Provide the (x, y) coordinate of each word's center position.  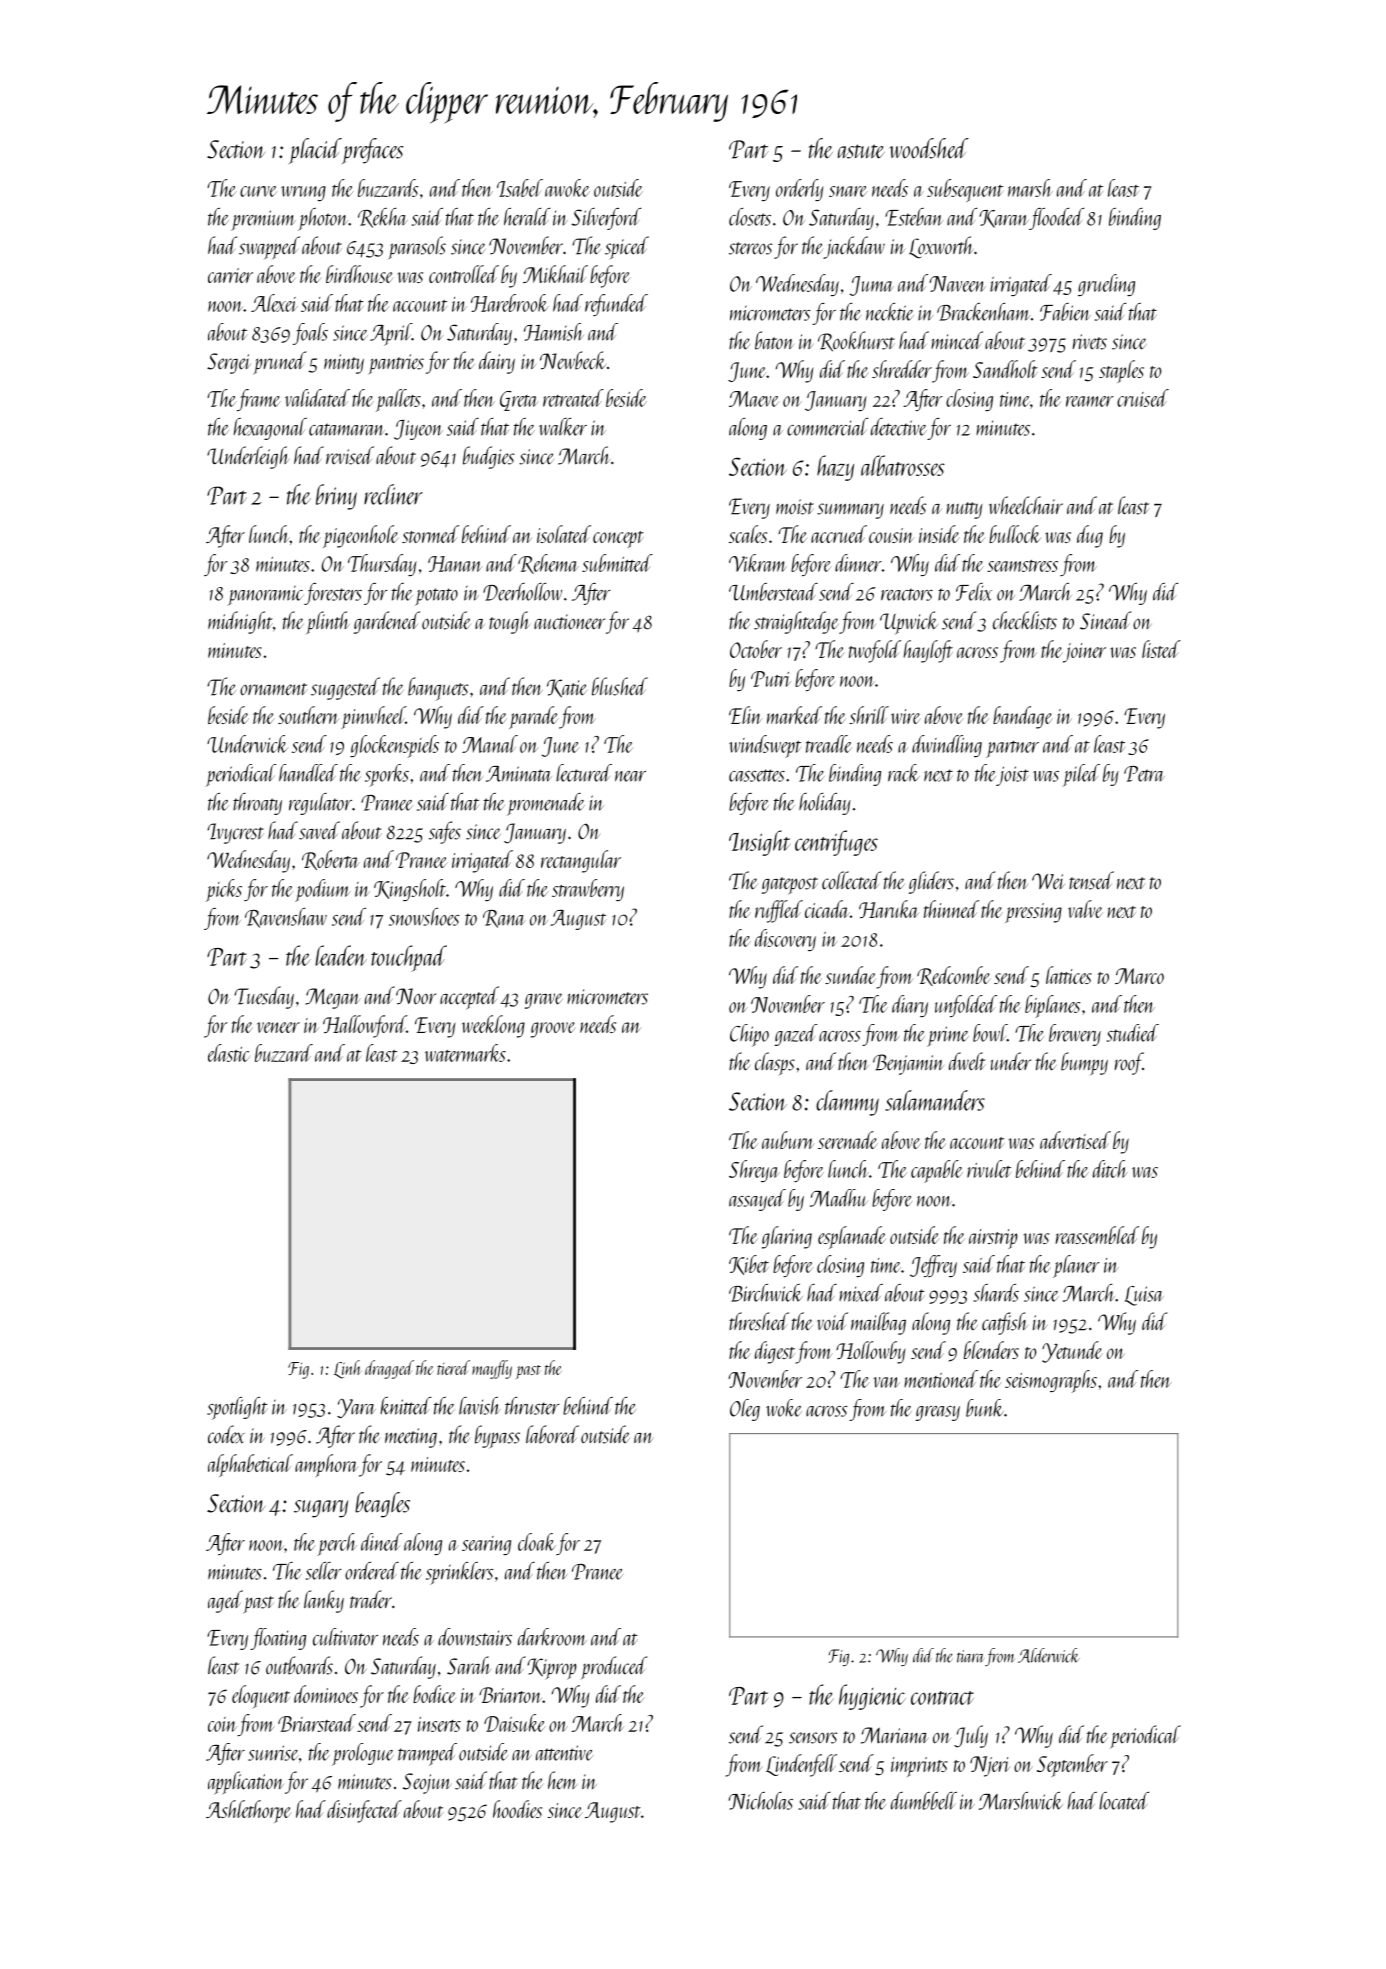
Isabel (520, 188)
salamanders (935, 1100)
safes (445, 832)
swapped (269, 247)
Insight (759, 843)
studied (1133, 1033)
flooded (1056, 219)
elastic (228, 1053)
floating (278, 1639)
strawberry (588, 890)
